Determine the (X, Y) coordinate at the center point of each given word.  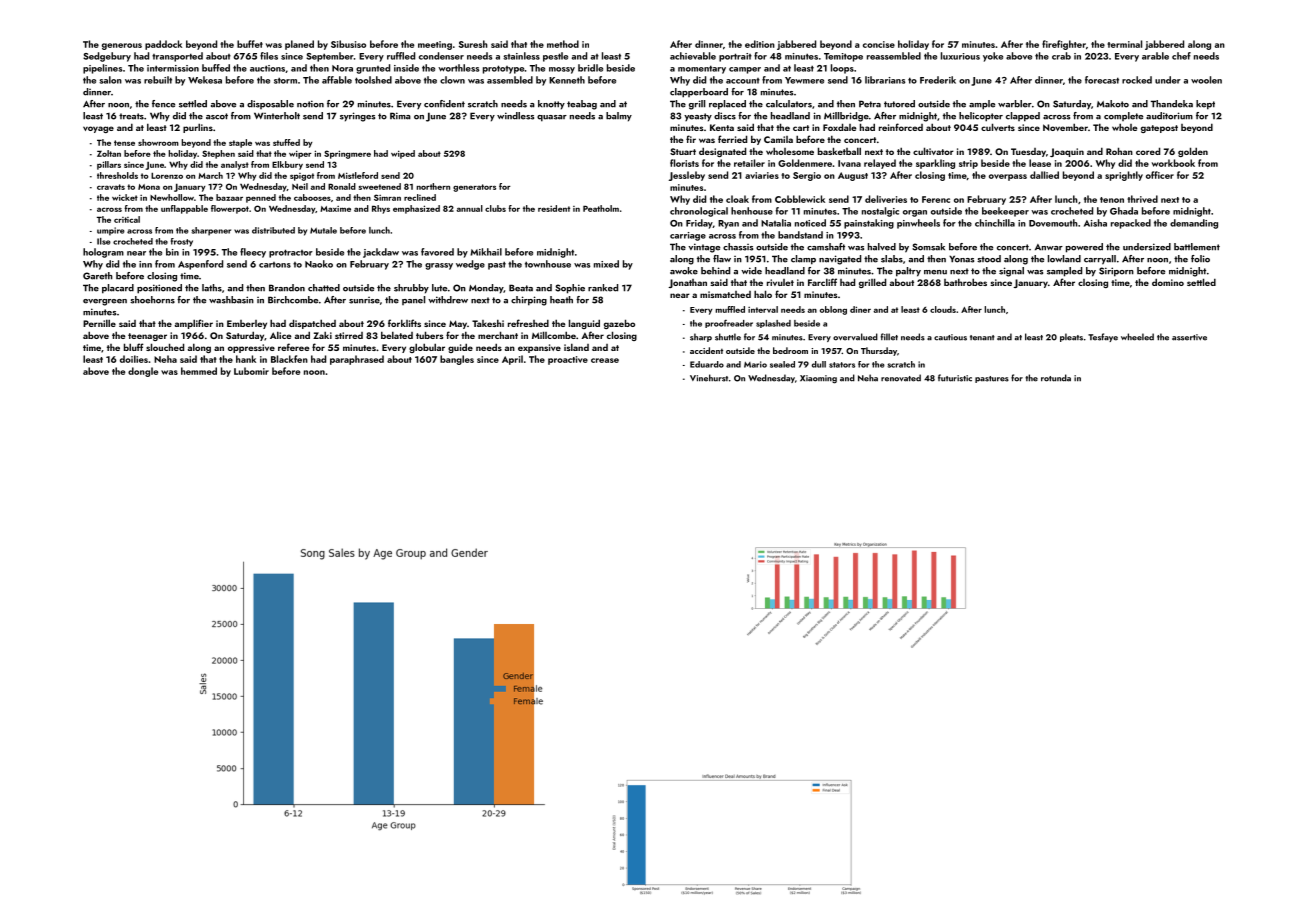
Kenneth (567, 80)
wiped (403, 154)
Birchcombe (293, 300)
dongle (143, 372)
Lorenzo (167, 175)
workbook (1173, 163)
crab (1061, 56)
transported (177, 57)
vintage (704, 248)
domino (1168, 282)
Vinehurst (709, 378)
